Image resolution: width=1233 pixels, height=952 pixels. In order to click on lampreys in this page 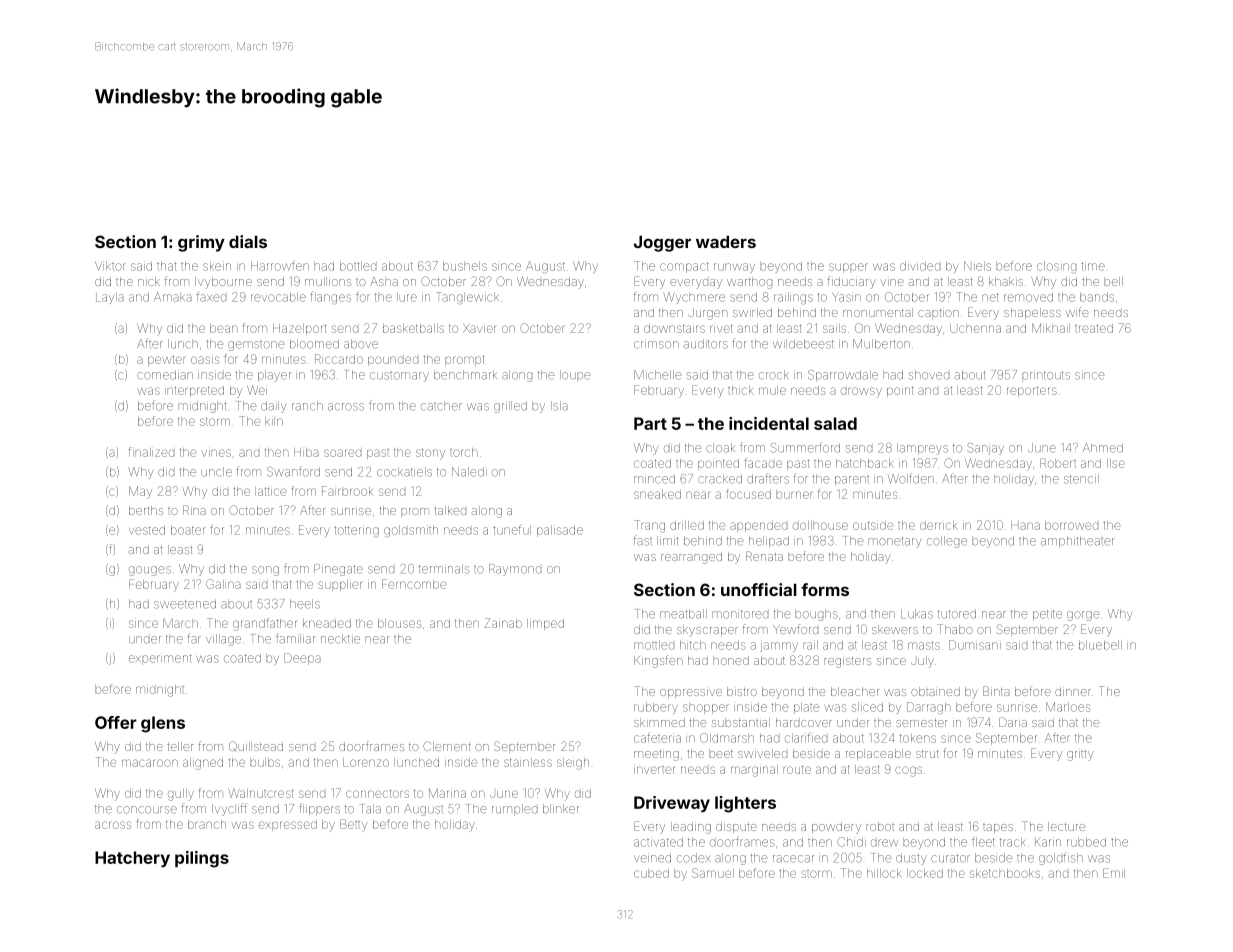, I will do `click(922, 449)`.
